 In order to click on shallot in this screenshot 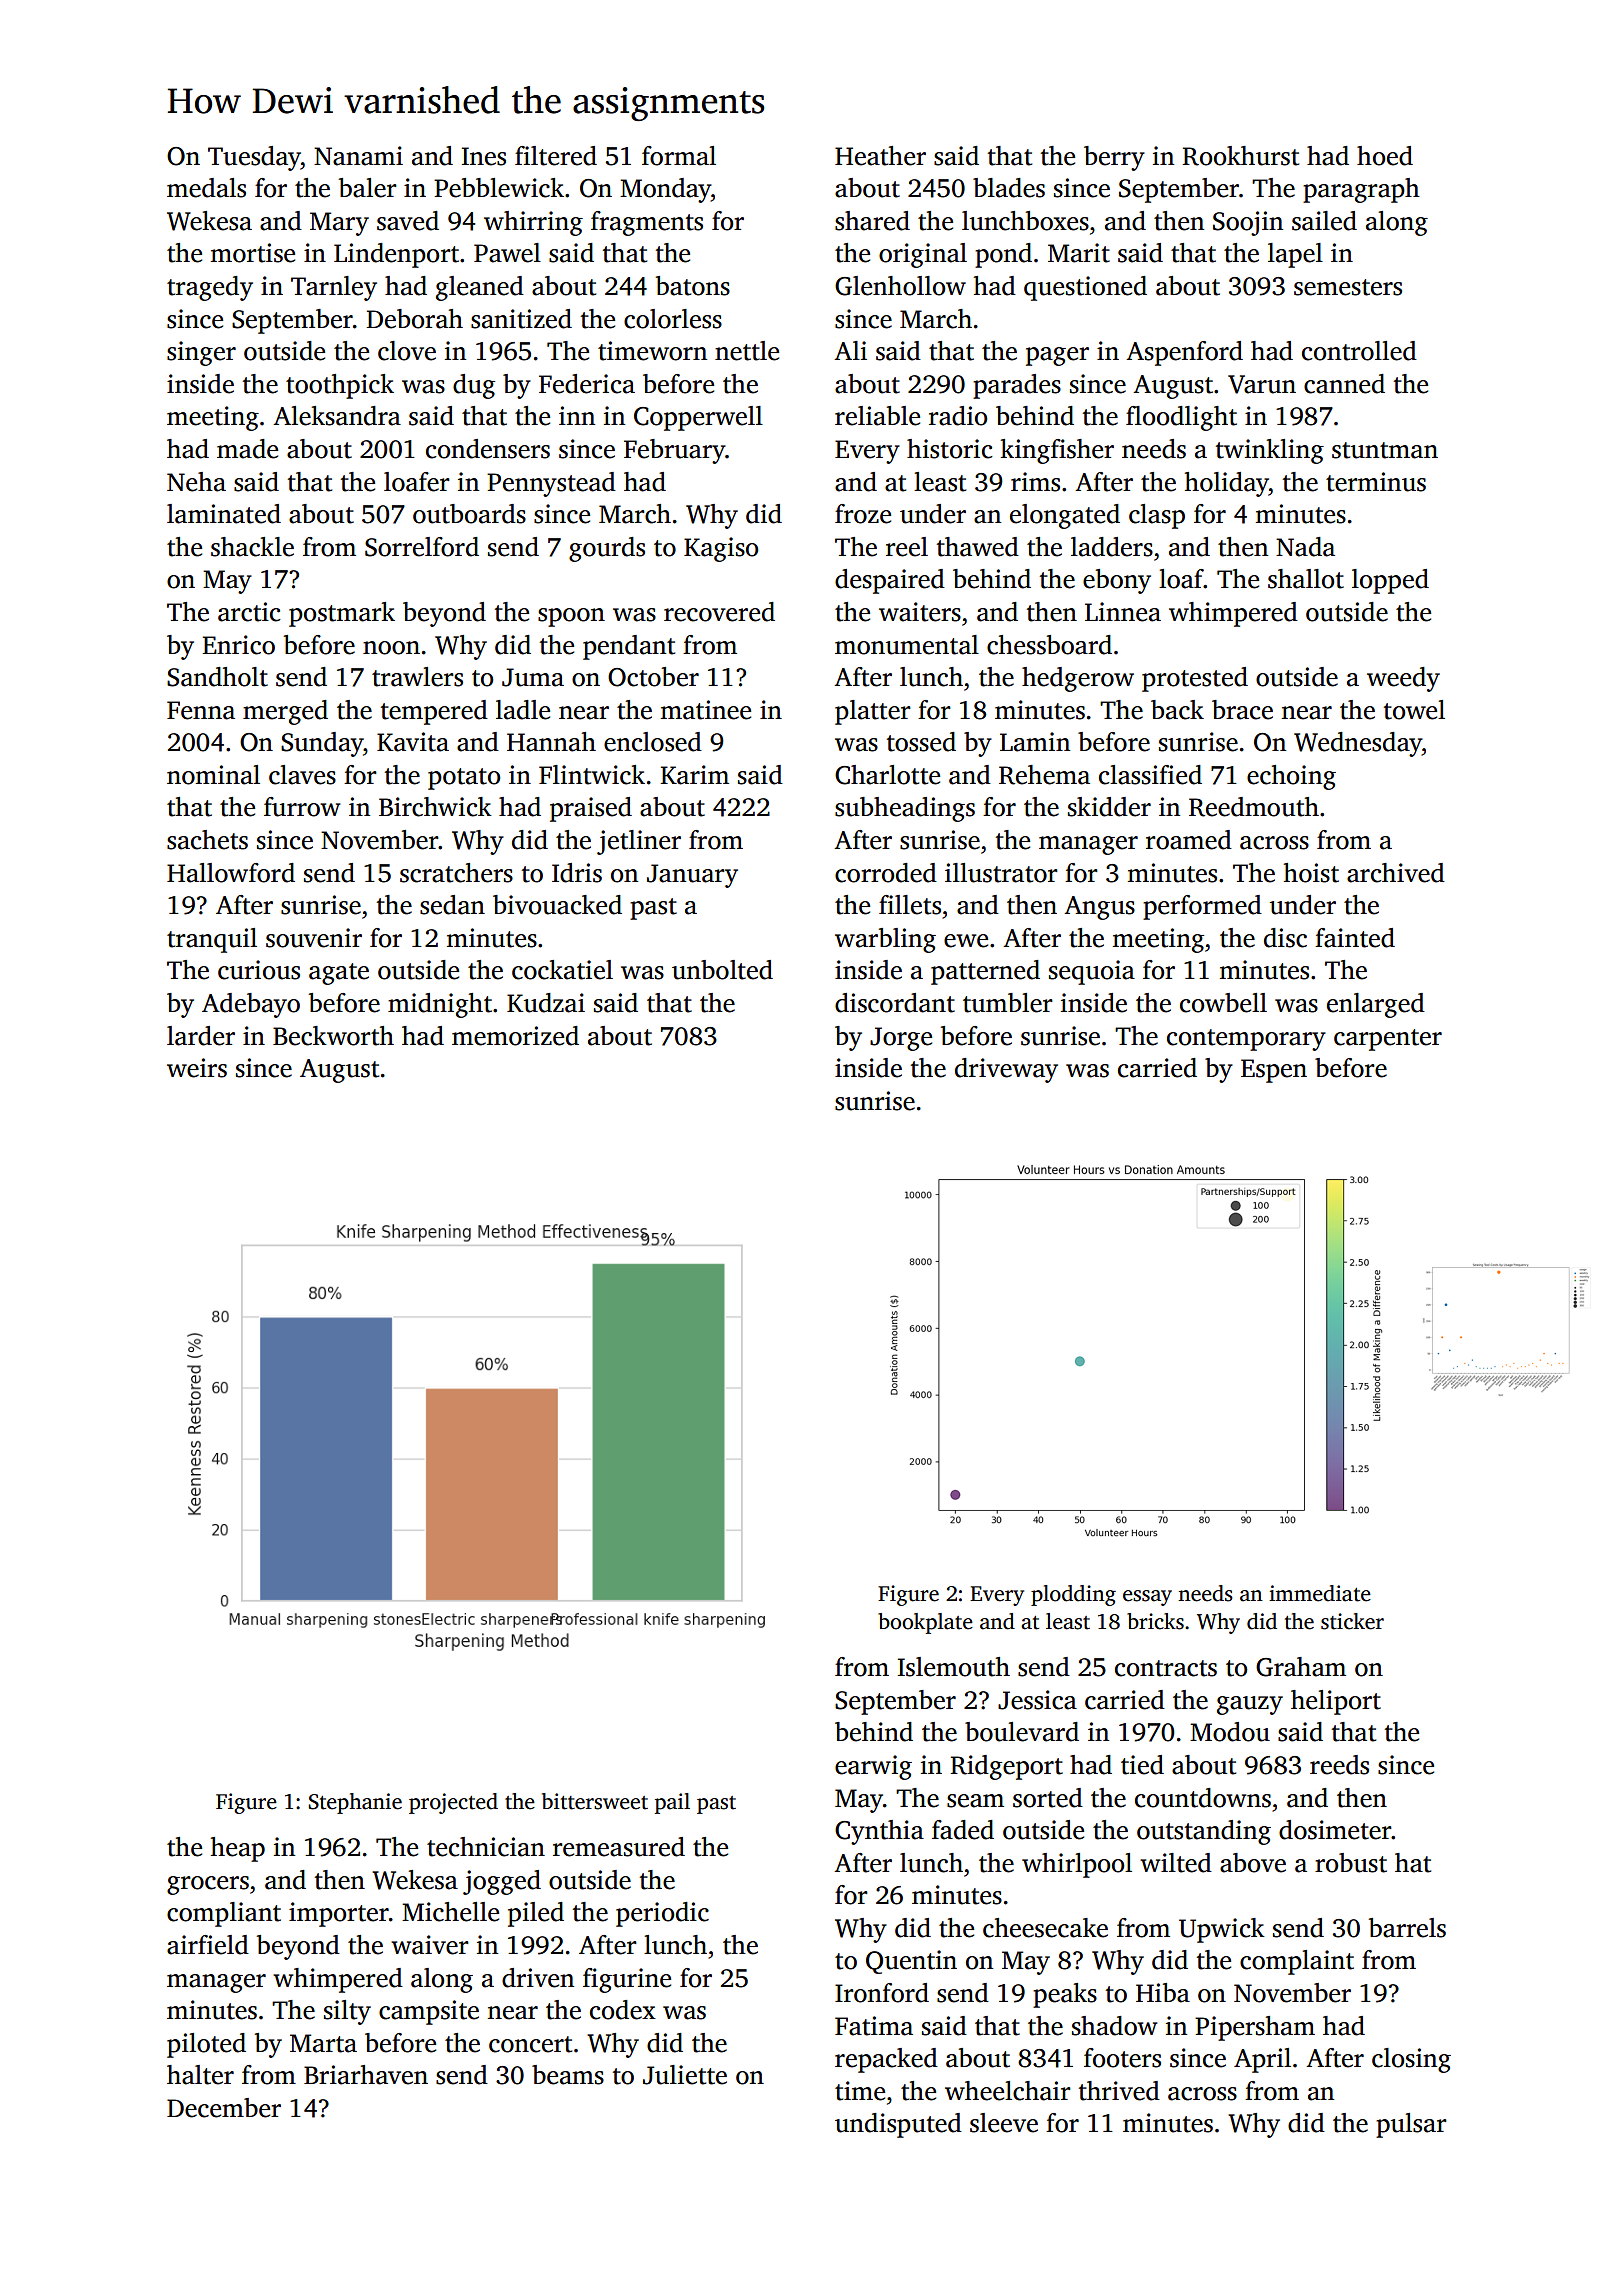, I will do `click(1306, 579)`.
